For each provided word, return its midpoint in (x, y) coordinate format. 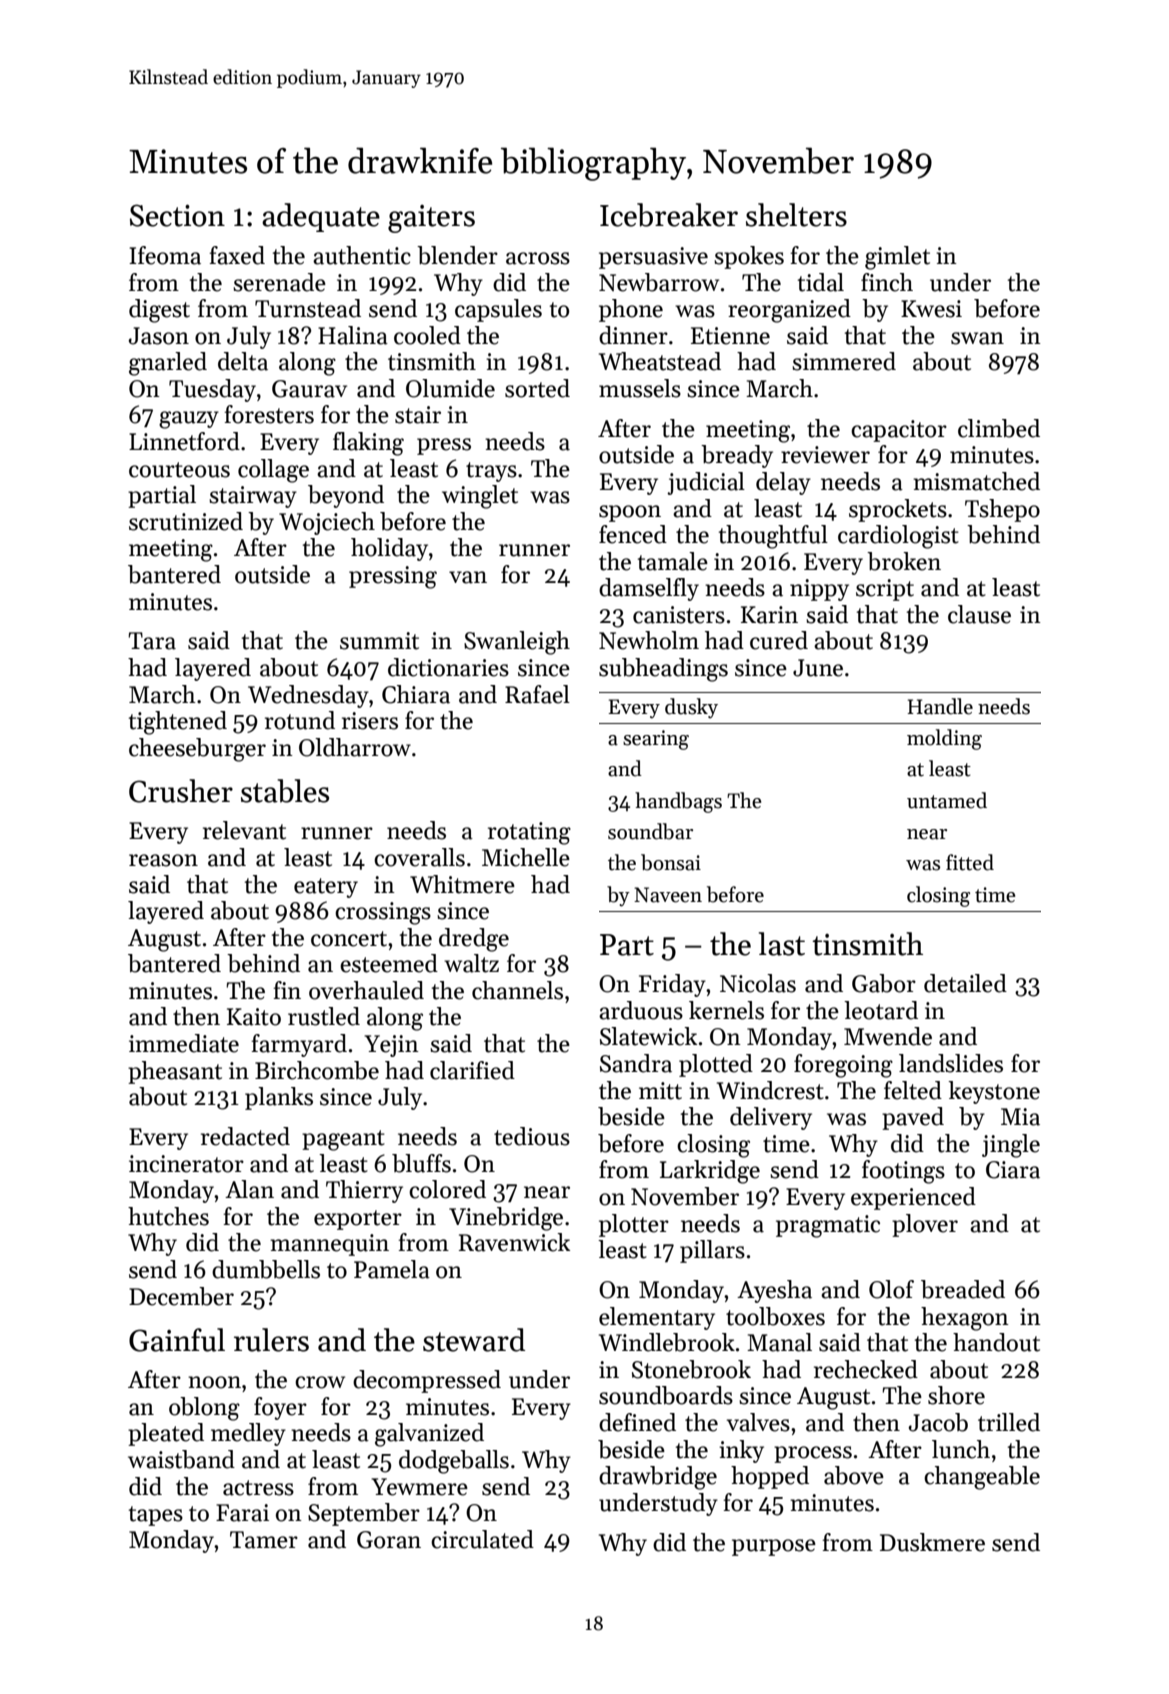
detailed (965, 983)
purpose (774, 1547)
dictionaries (448, 667)
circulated (482, 1539)
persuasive (653, 258)
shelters (796, 215)
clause (979, 614)
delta (243, 361)
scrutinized (186, 521)
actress (258, 1488)
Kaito (254, 1017)
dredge (474, 940)
